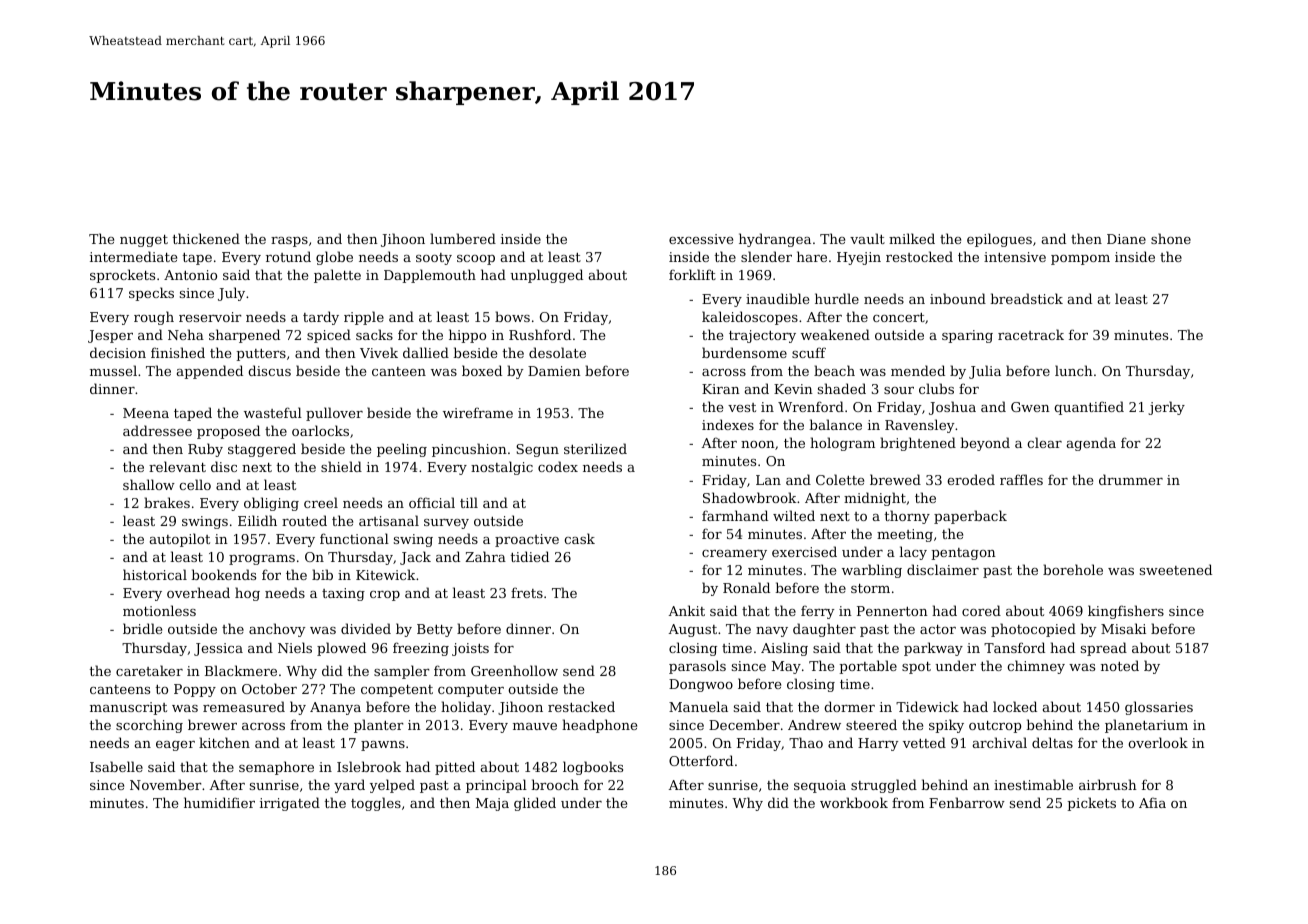  I want to click on Dongwoo, so click(701, 685).
